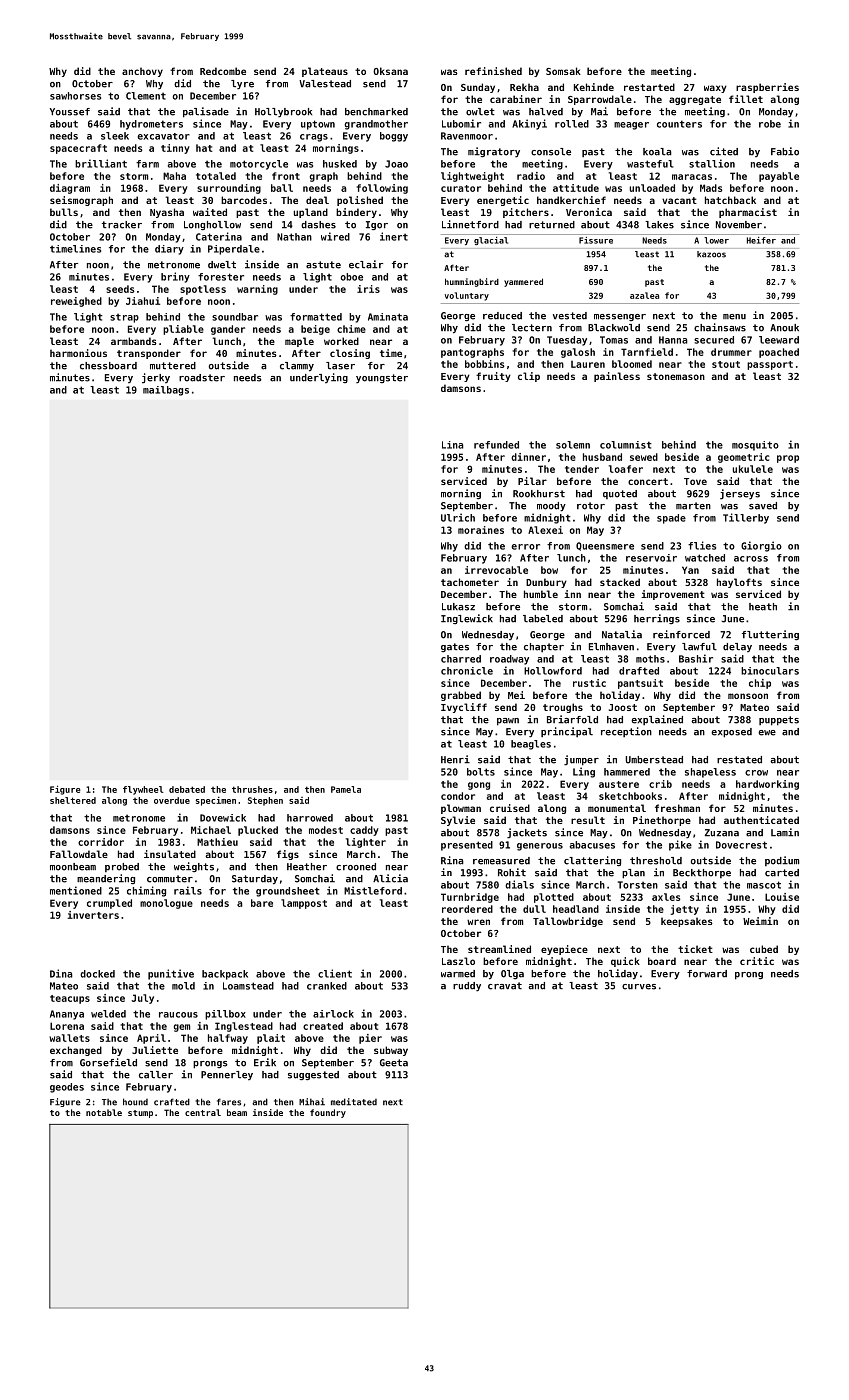 The image size is (849, 1400). Describe the element at coordinates (458, 517) in the screenshot. I see `Ulrich` at that location.
